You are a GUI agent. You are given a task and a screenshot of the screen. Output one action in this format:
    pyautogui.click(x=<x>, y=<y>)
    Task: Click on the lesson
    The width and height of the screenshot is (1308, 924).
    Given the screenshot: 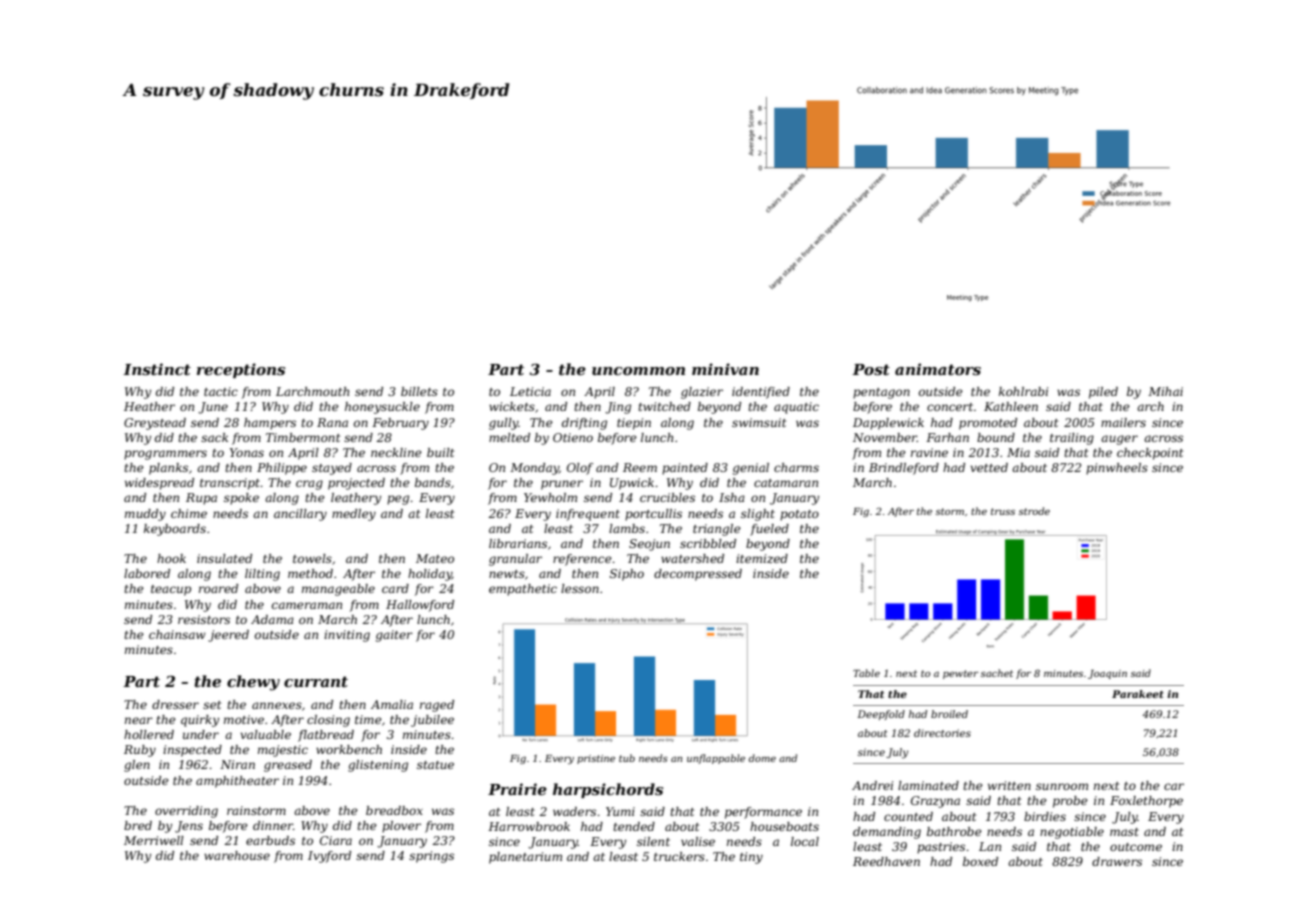 What is the action you would take?
    pyautogui.click(x=580, y=588)
